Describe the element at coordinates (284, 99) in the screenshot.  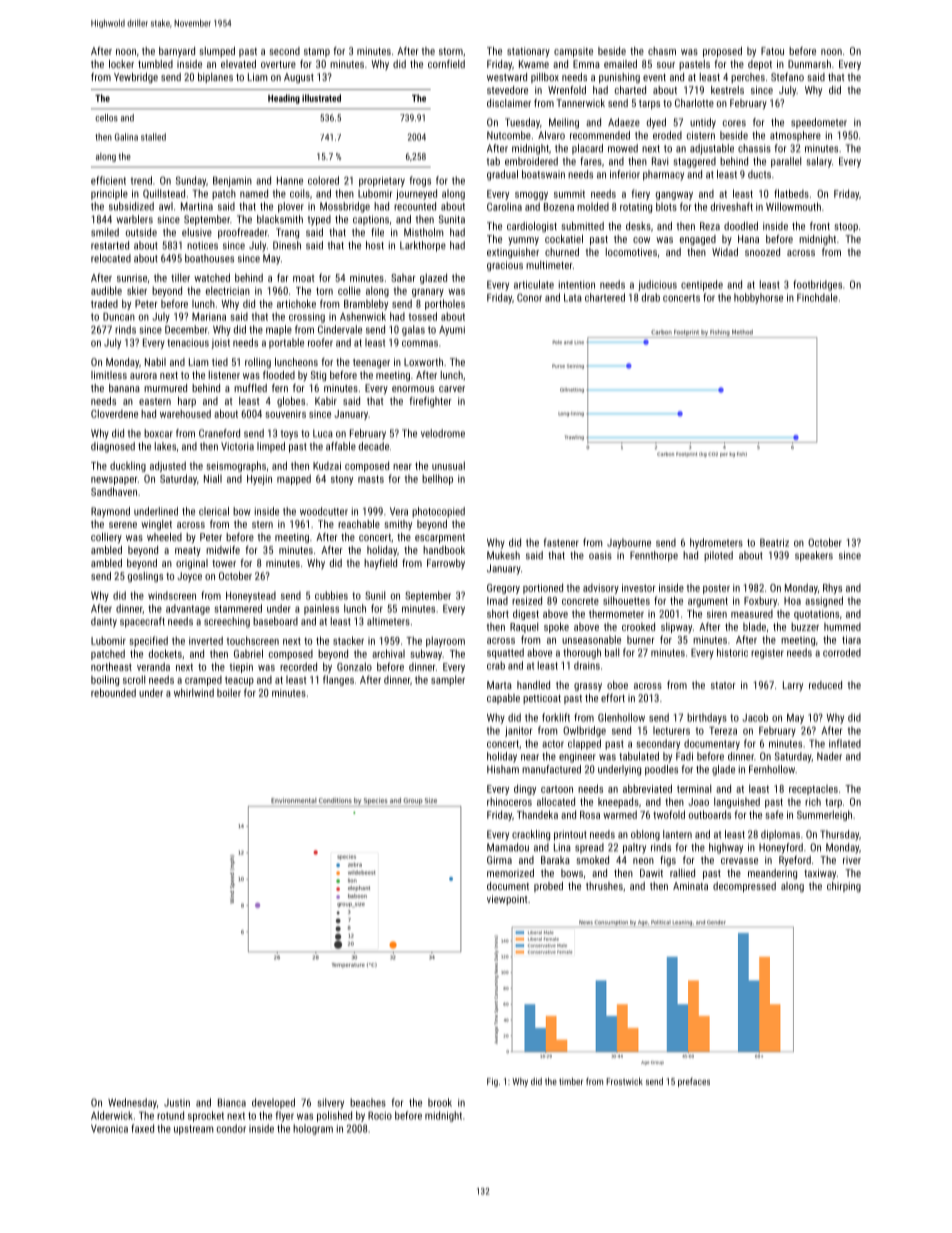
I see `Heading` at that location.
